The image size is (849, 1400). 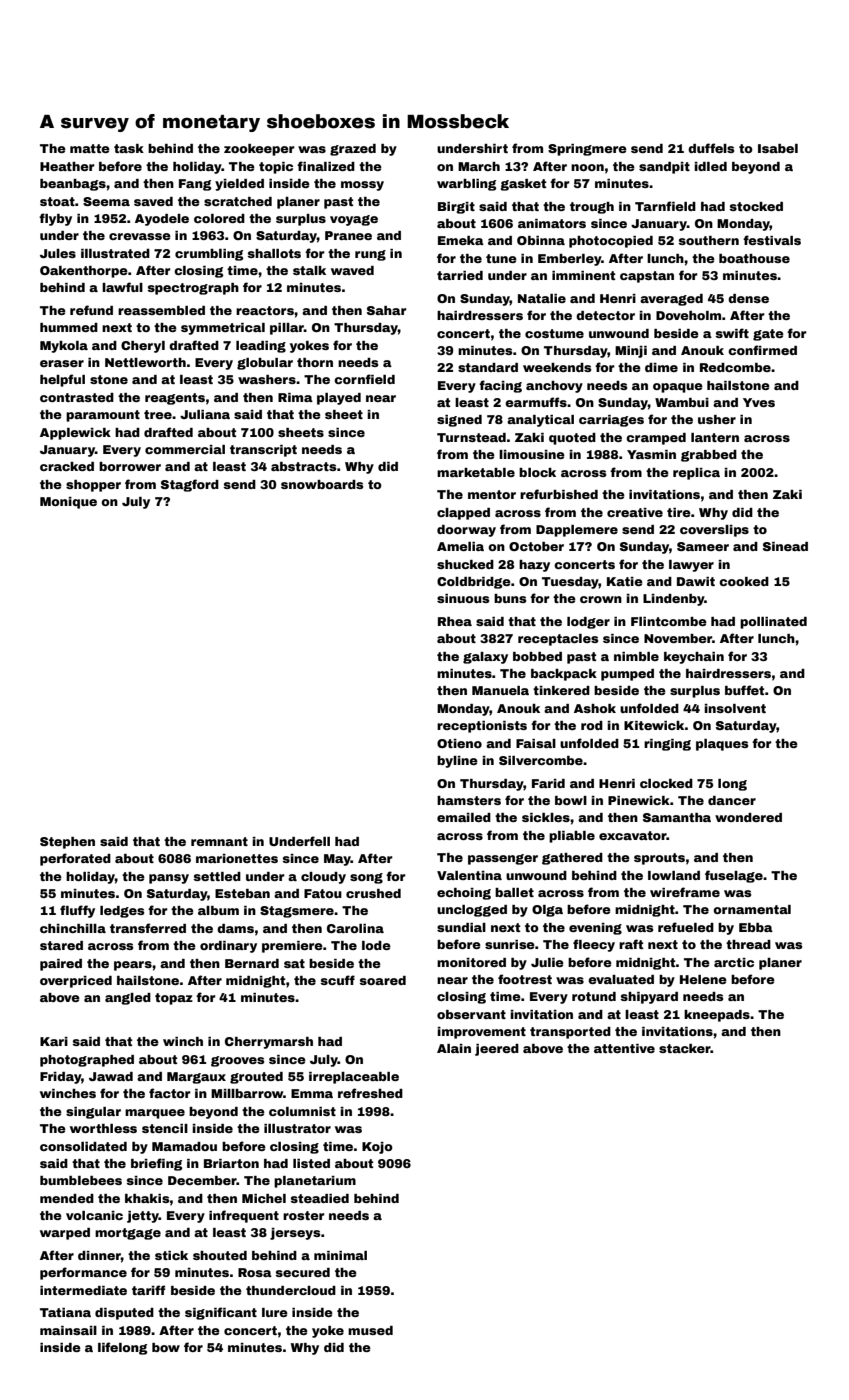 What do you see at coordinates (259, 150) in the document?
I see `zookeeper` at bounding box center [259, 150].
